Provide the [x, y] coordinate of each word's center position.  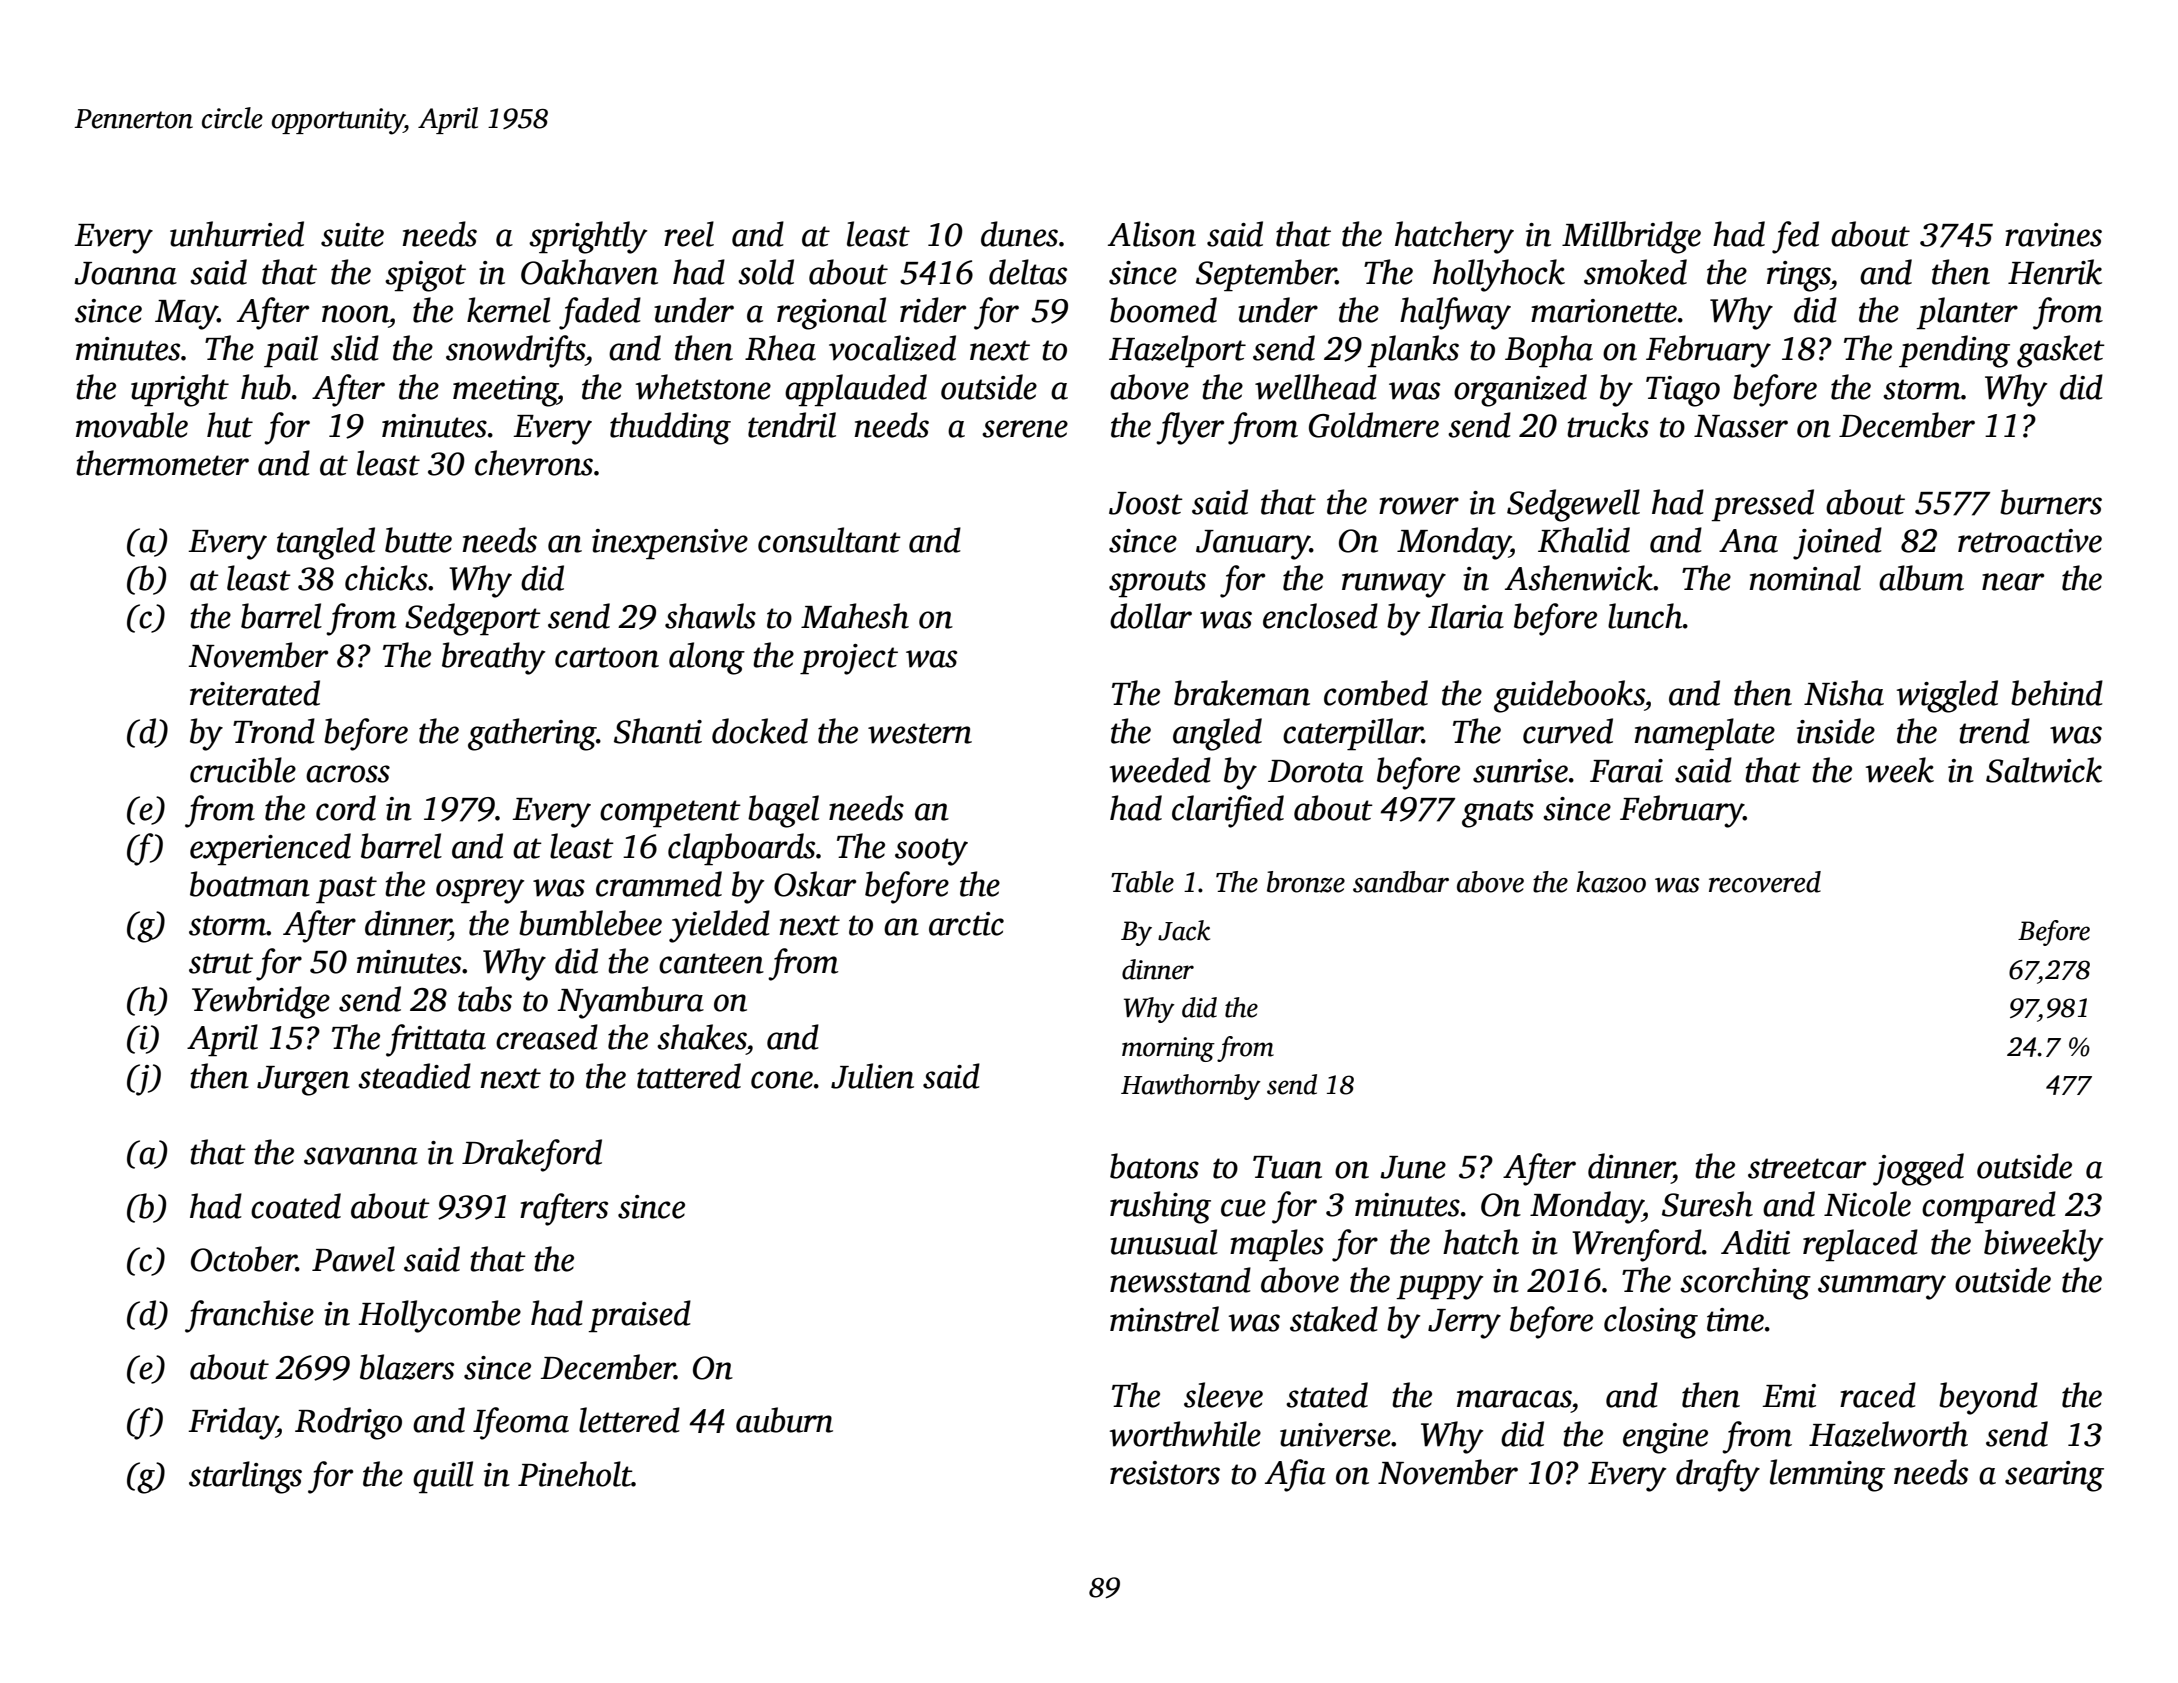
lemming [1827, 1475]
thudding [670, 428]
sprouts [1157, 584]
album [1921, 578]
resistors [1165, 1473]
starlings [245, 1477]
